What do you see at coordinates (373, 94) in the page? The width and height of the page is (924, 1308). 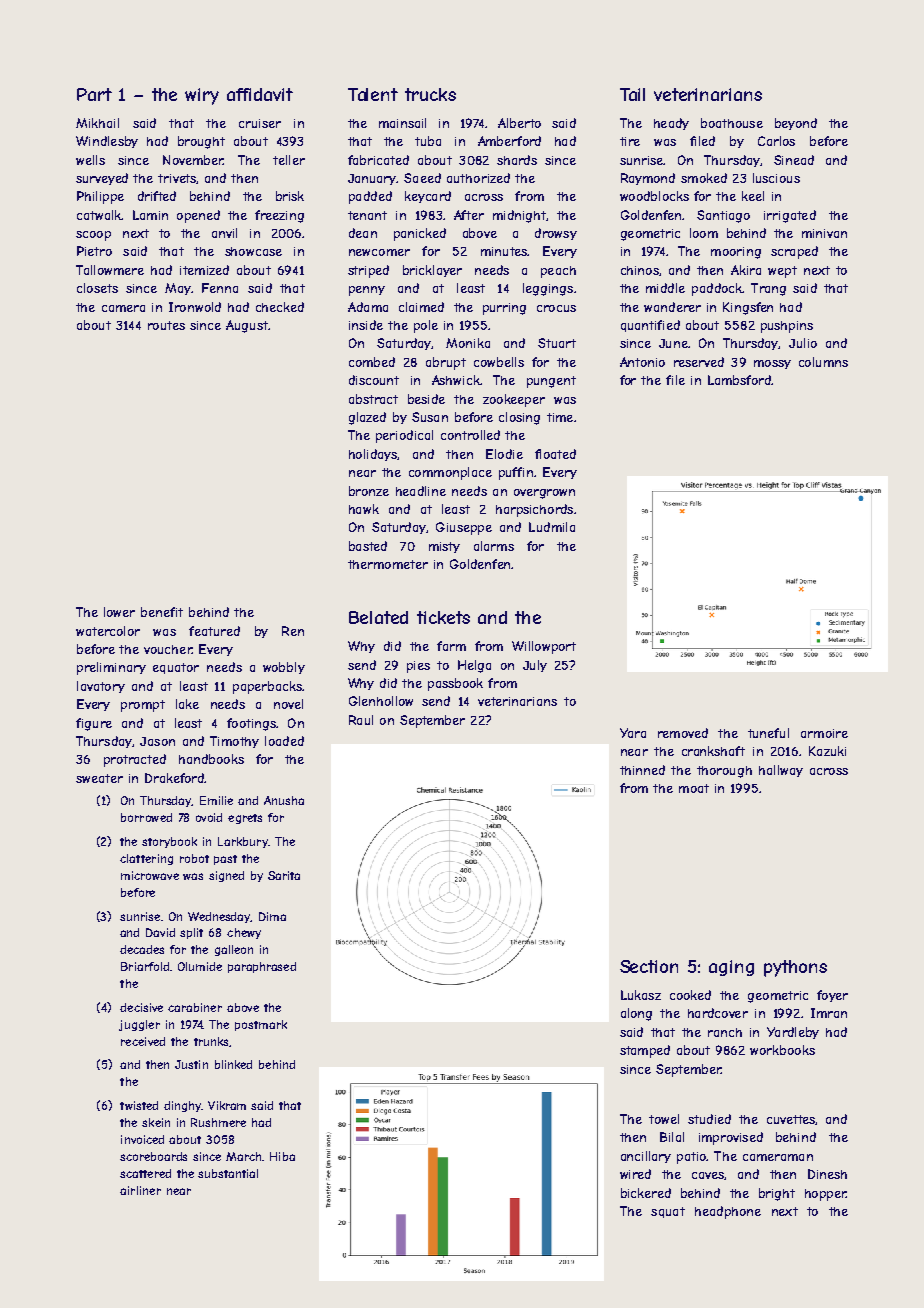 I see `Talent` at bounding box center [373, 94].
